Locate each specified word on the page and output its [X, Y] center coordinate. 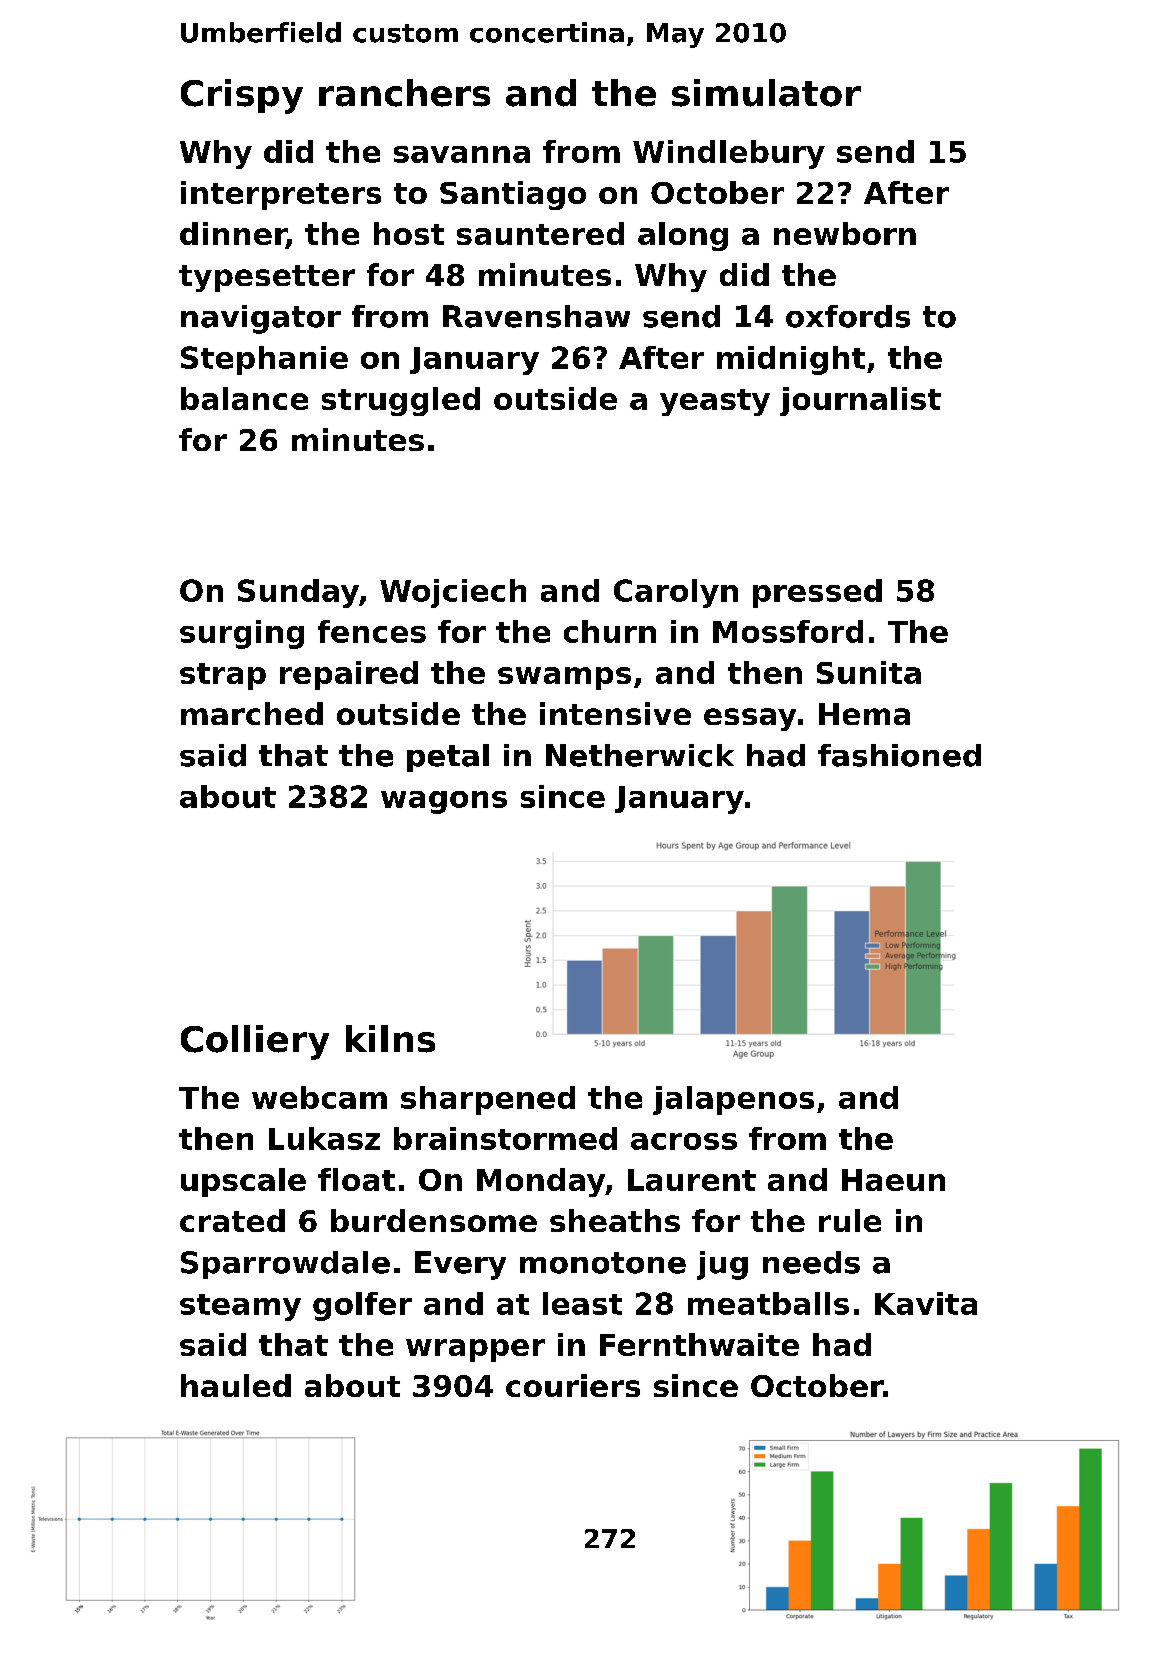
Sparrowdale [285, 1265]
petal [448, 758]
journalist [860, 401]
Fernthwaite [699, 1344]
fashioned [899, 755]
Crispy [242, 96]
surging [242, 634]
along [683, 236]
